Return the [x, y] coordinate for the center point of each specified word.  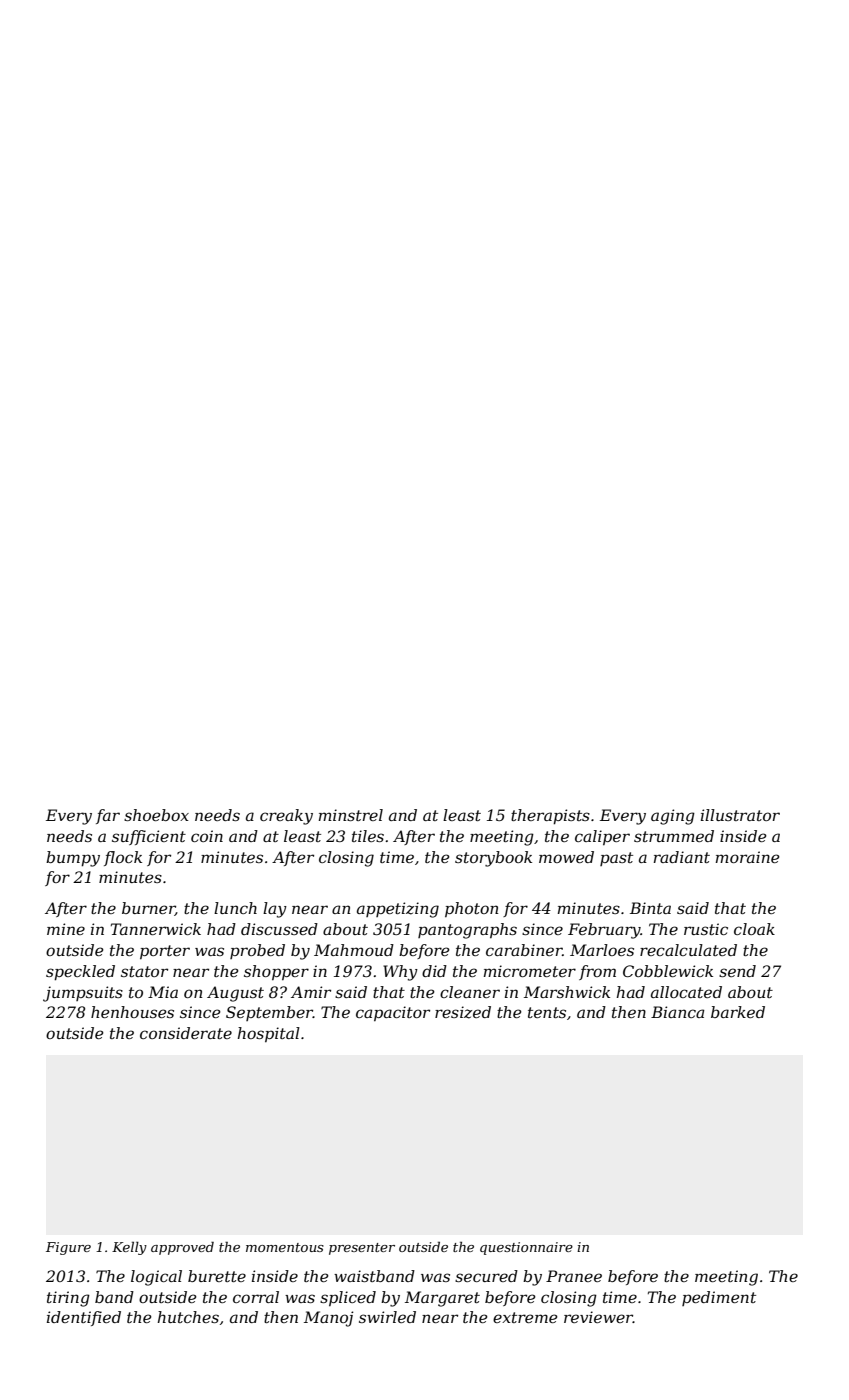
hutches [188, 1317]
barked [738, 1012]
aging [673, 817]
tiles [368, 836]
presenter [362, 1249]
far [108, 816]
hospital [268, 1034]
